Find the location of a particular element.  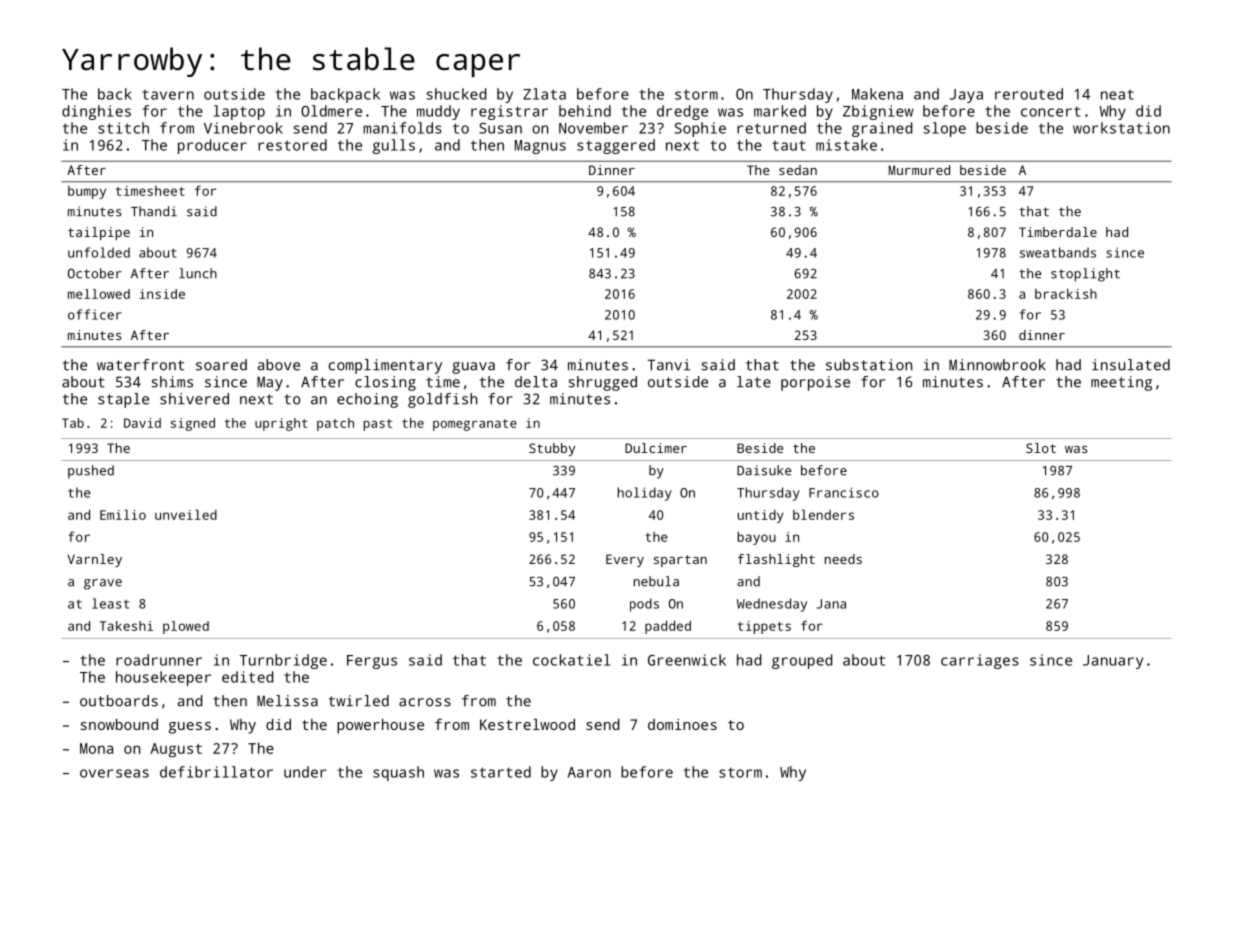

defibrillator is located at coordinates (216, 772).
